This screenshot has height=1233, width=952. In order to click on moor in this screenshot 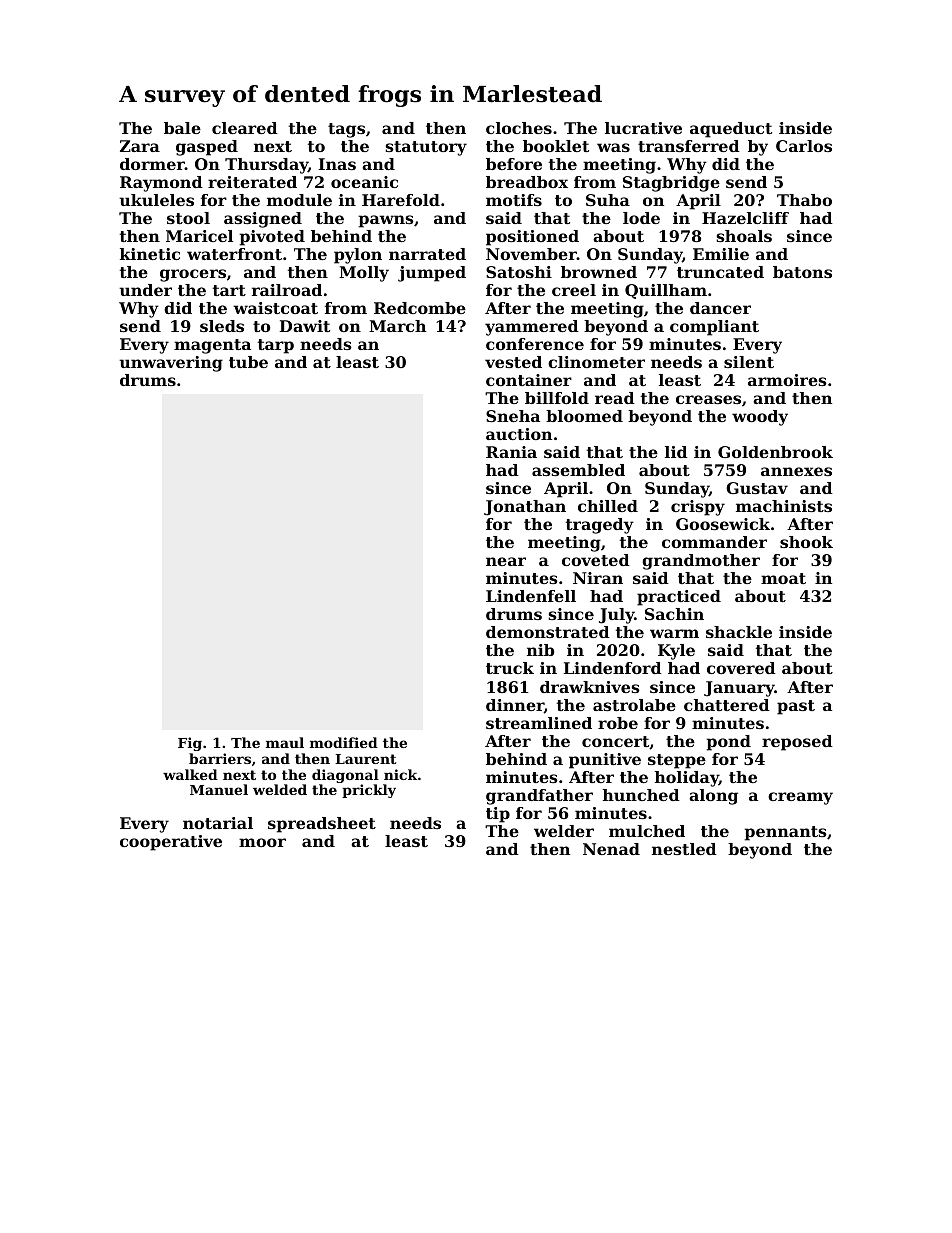, I will do `click(262, 842)`.
